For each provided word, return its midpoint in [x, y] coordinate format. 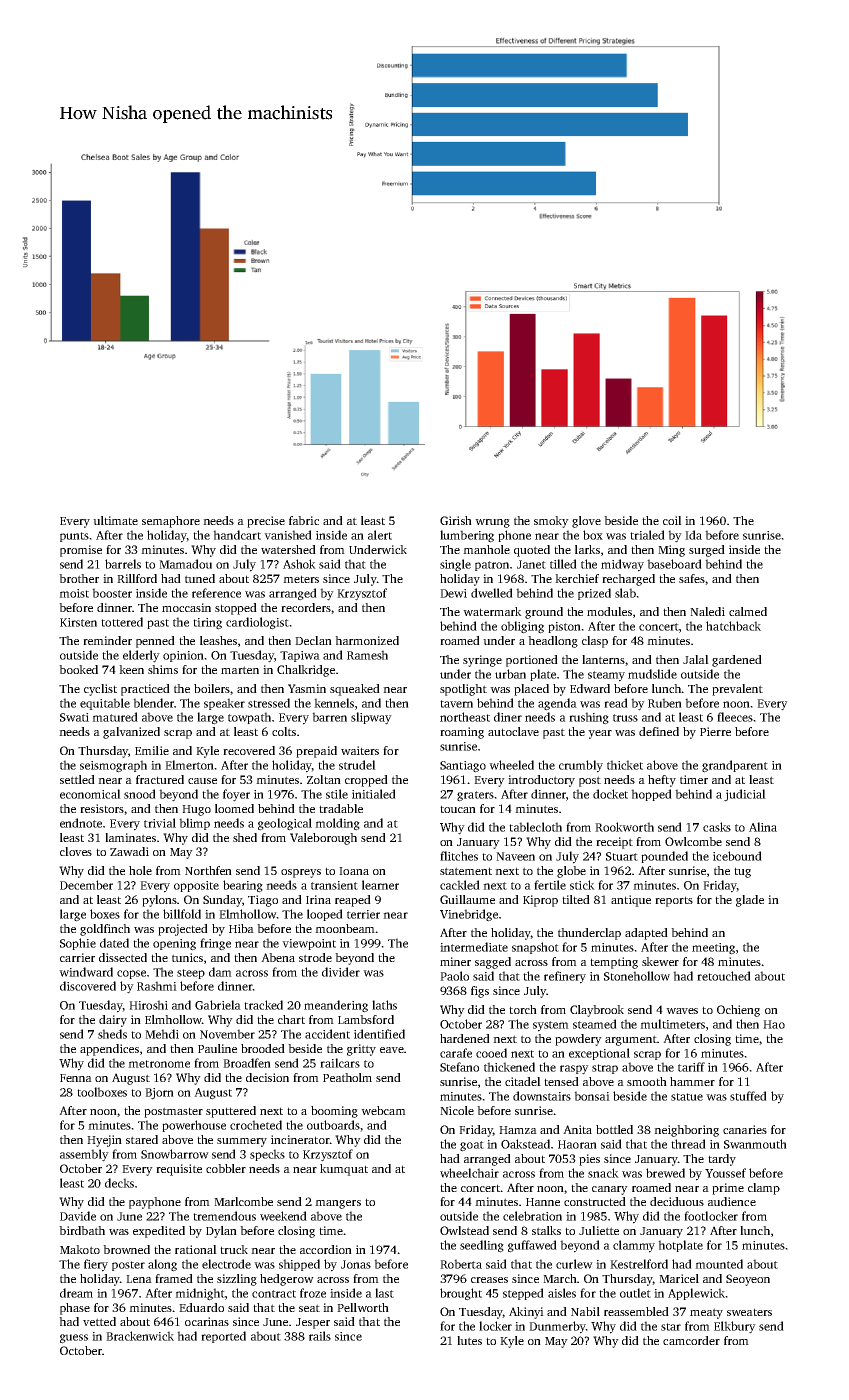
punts [74, 537]
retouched [724, 976]
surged [707, 551]
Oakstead [525, 1144]
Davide [78, 1216]
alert [380, 535]
